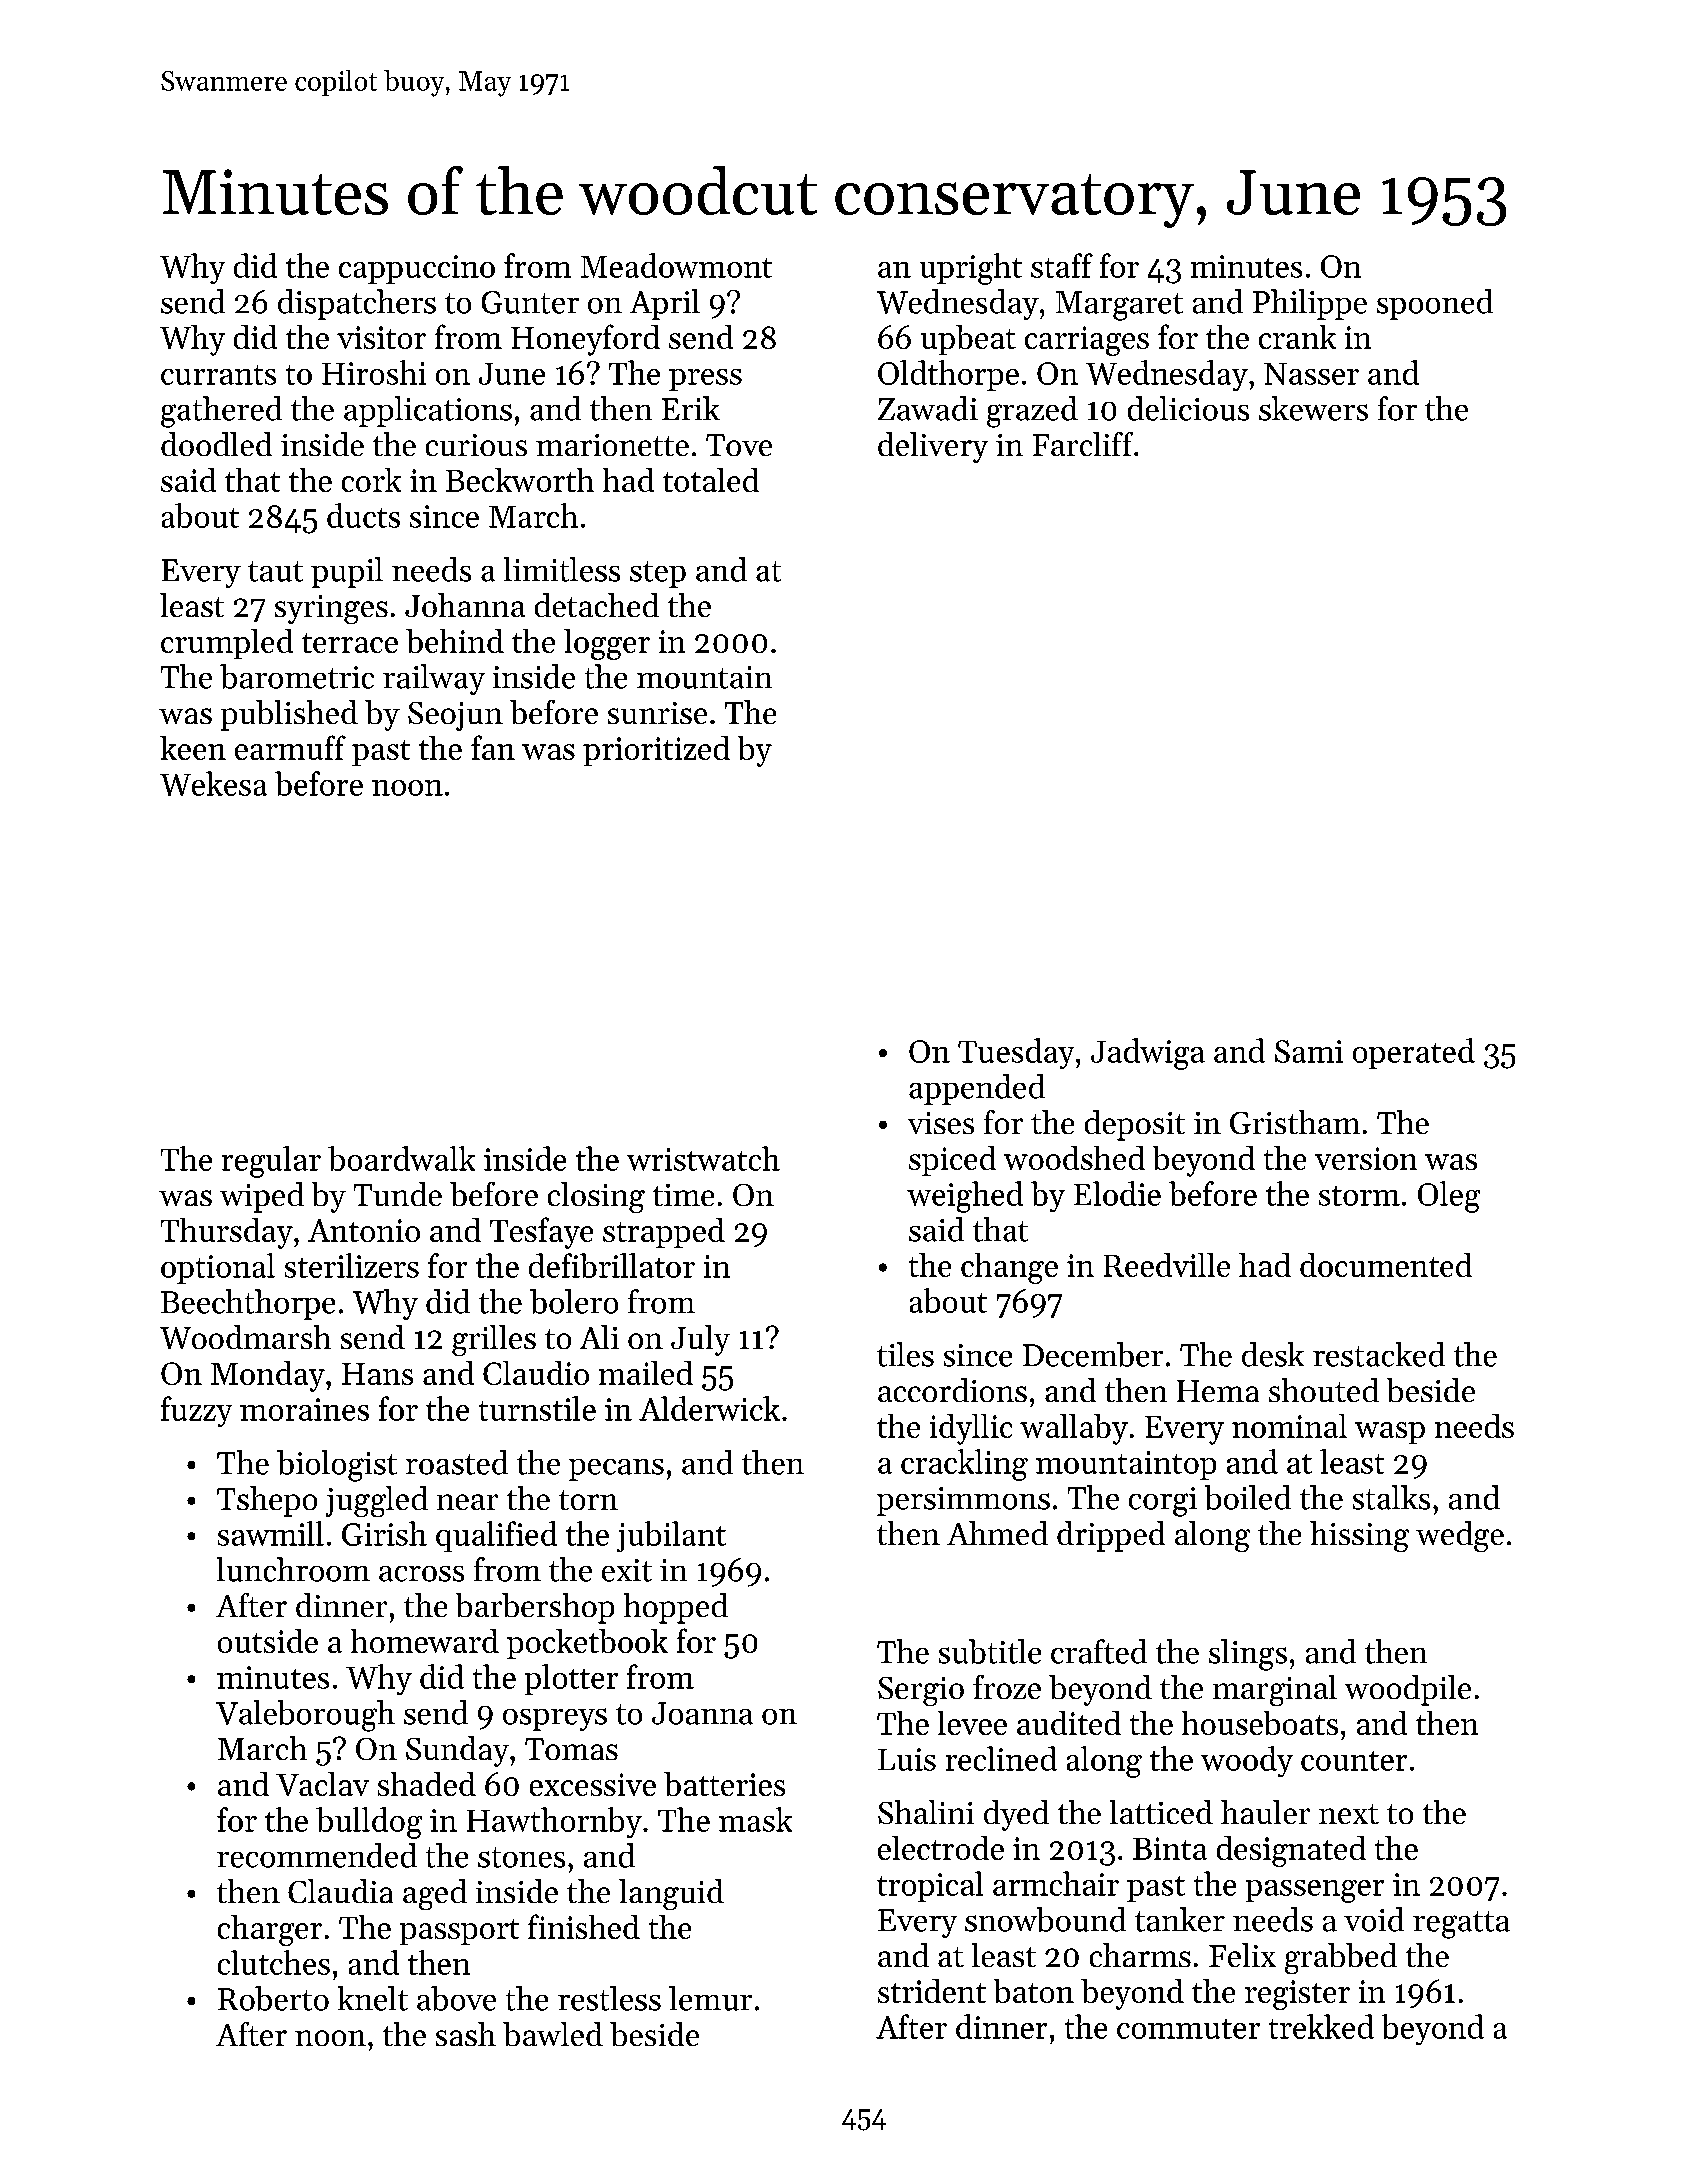  What do you see at coordinates (270, 1930) in the page?
I see `charger` at bounding box center [270, 1930].
